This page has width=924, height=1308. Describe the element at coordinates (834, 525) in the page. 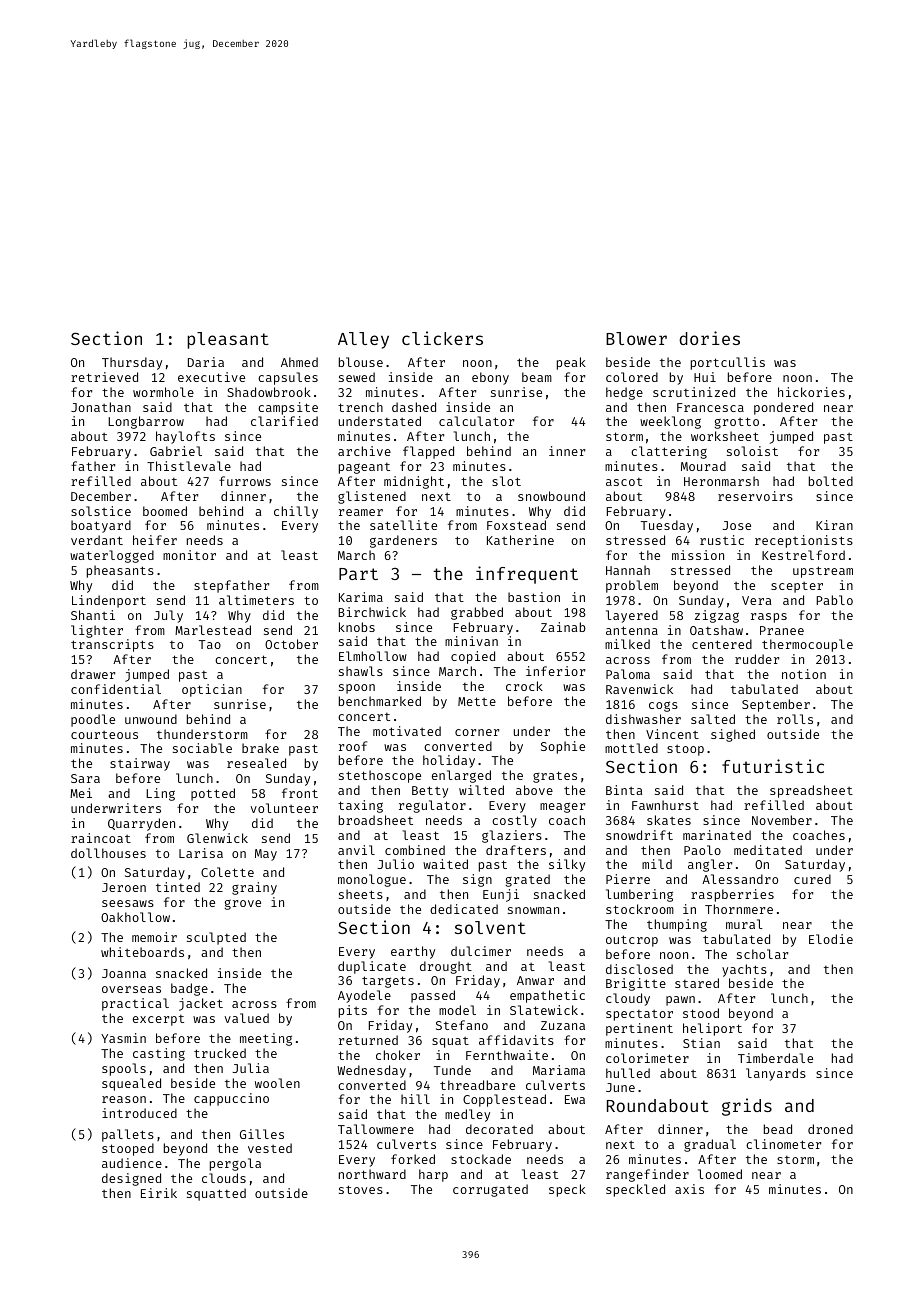

I see `Kiran` at that location.
